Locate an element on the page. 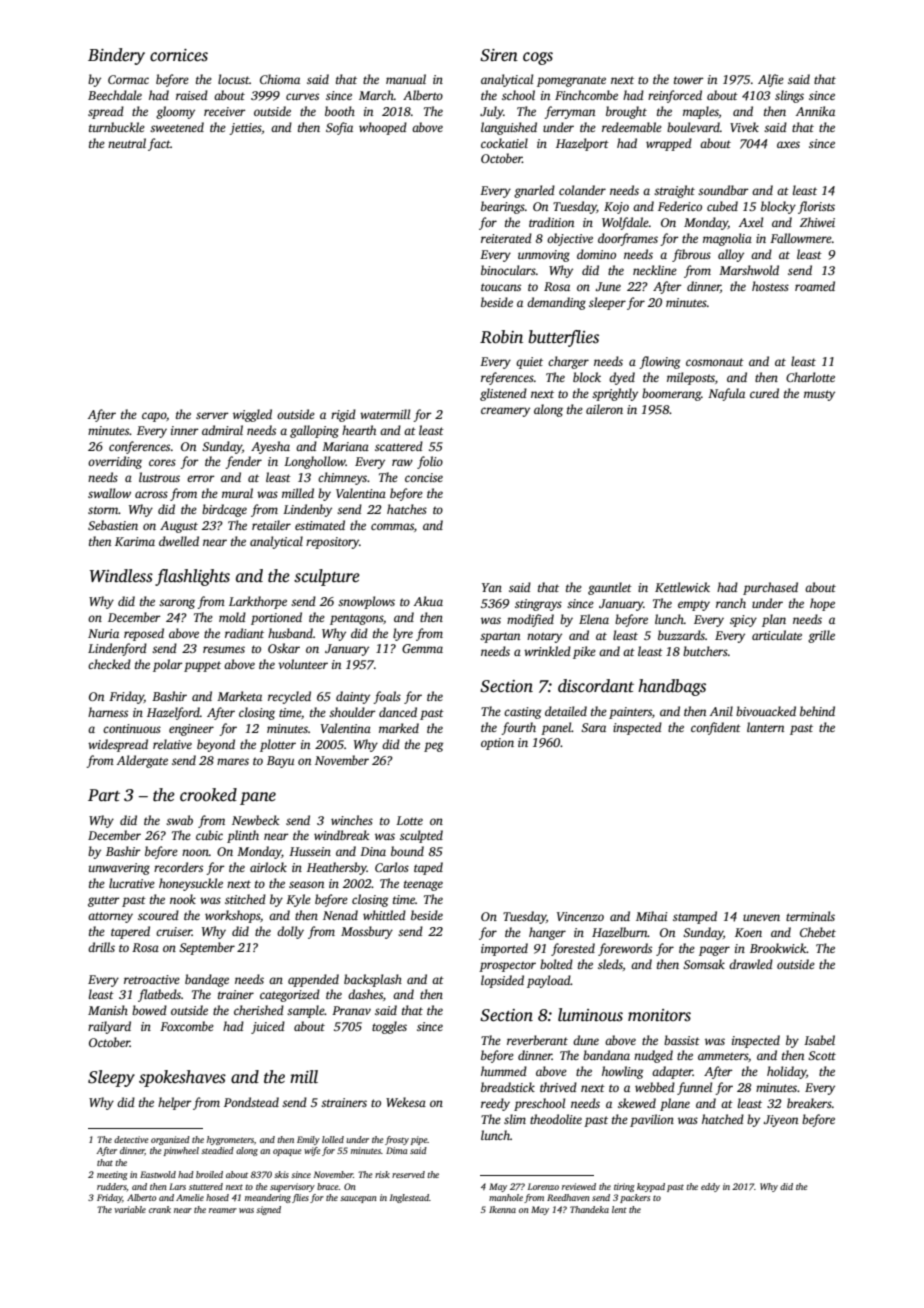  Gemma is located at coordinates (422, 648).
